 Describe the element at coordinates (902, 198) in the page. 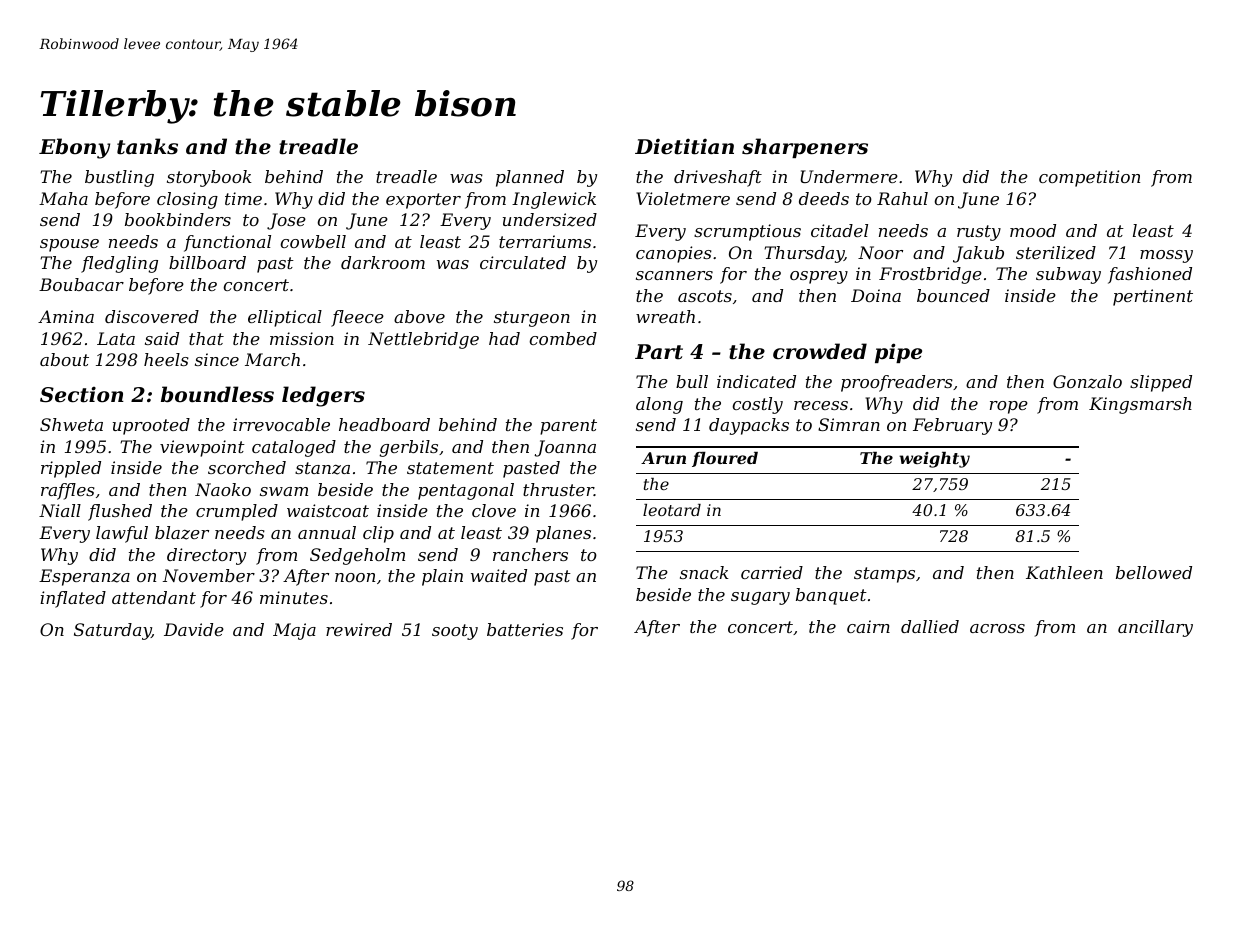

I see `Rahul` at that location.
